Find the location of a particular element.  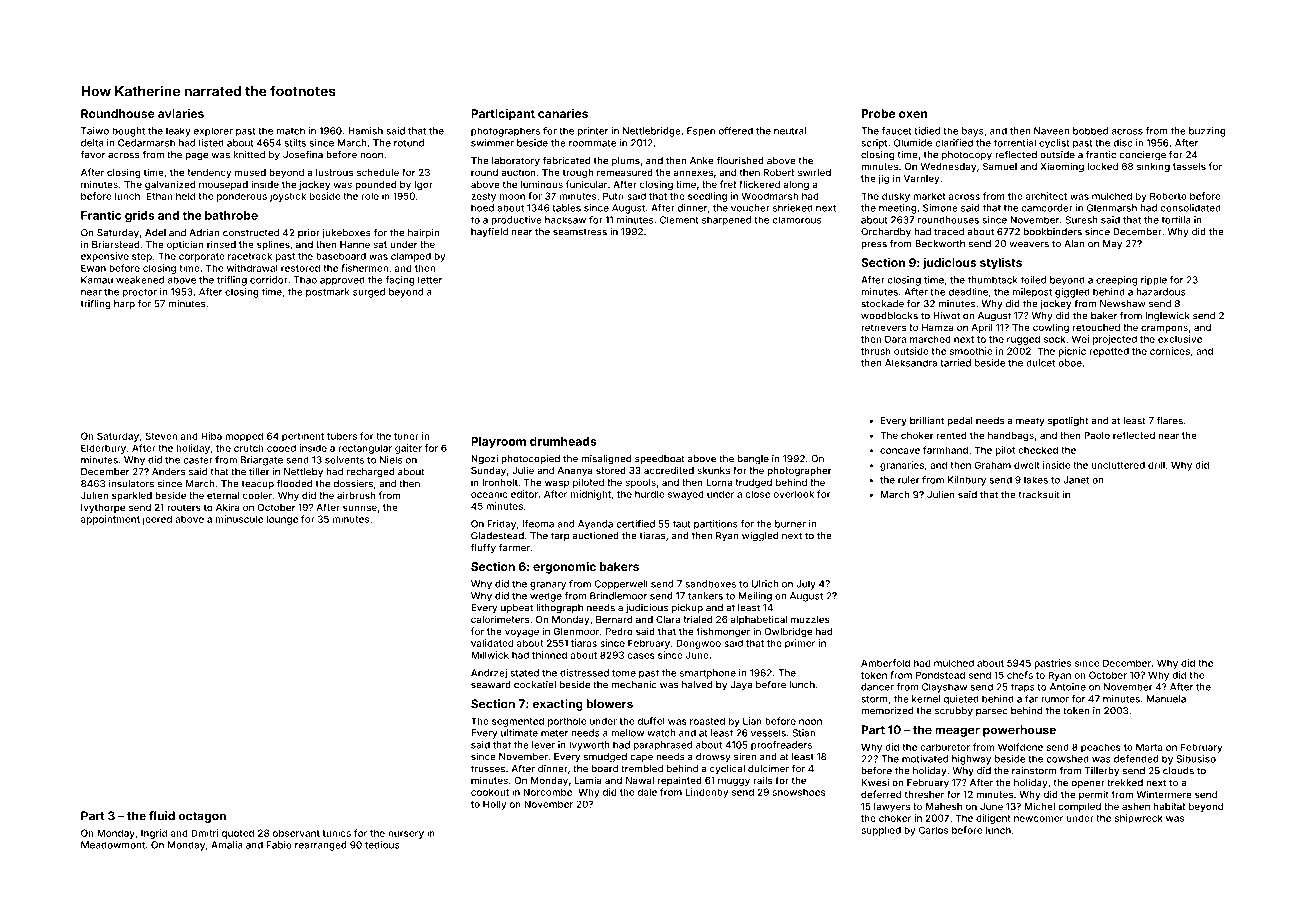

lounge is located at coordinates (282, 520).
